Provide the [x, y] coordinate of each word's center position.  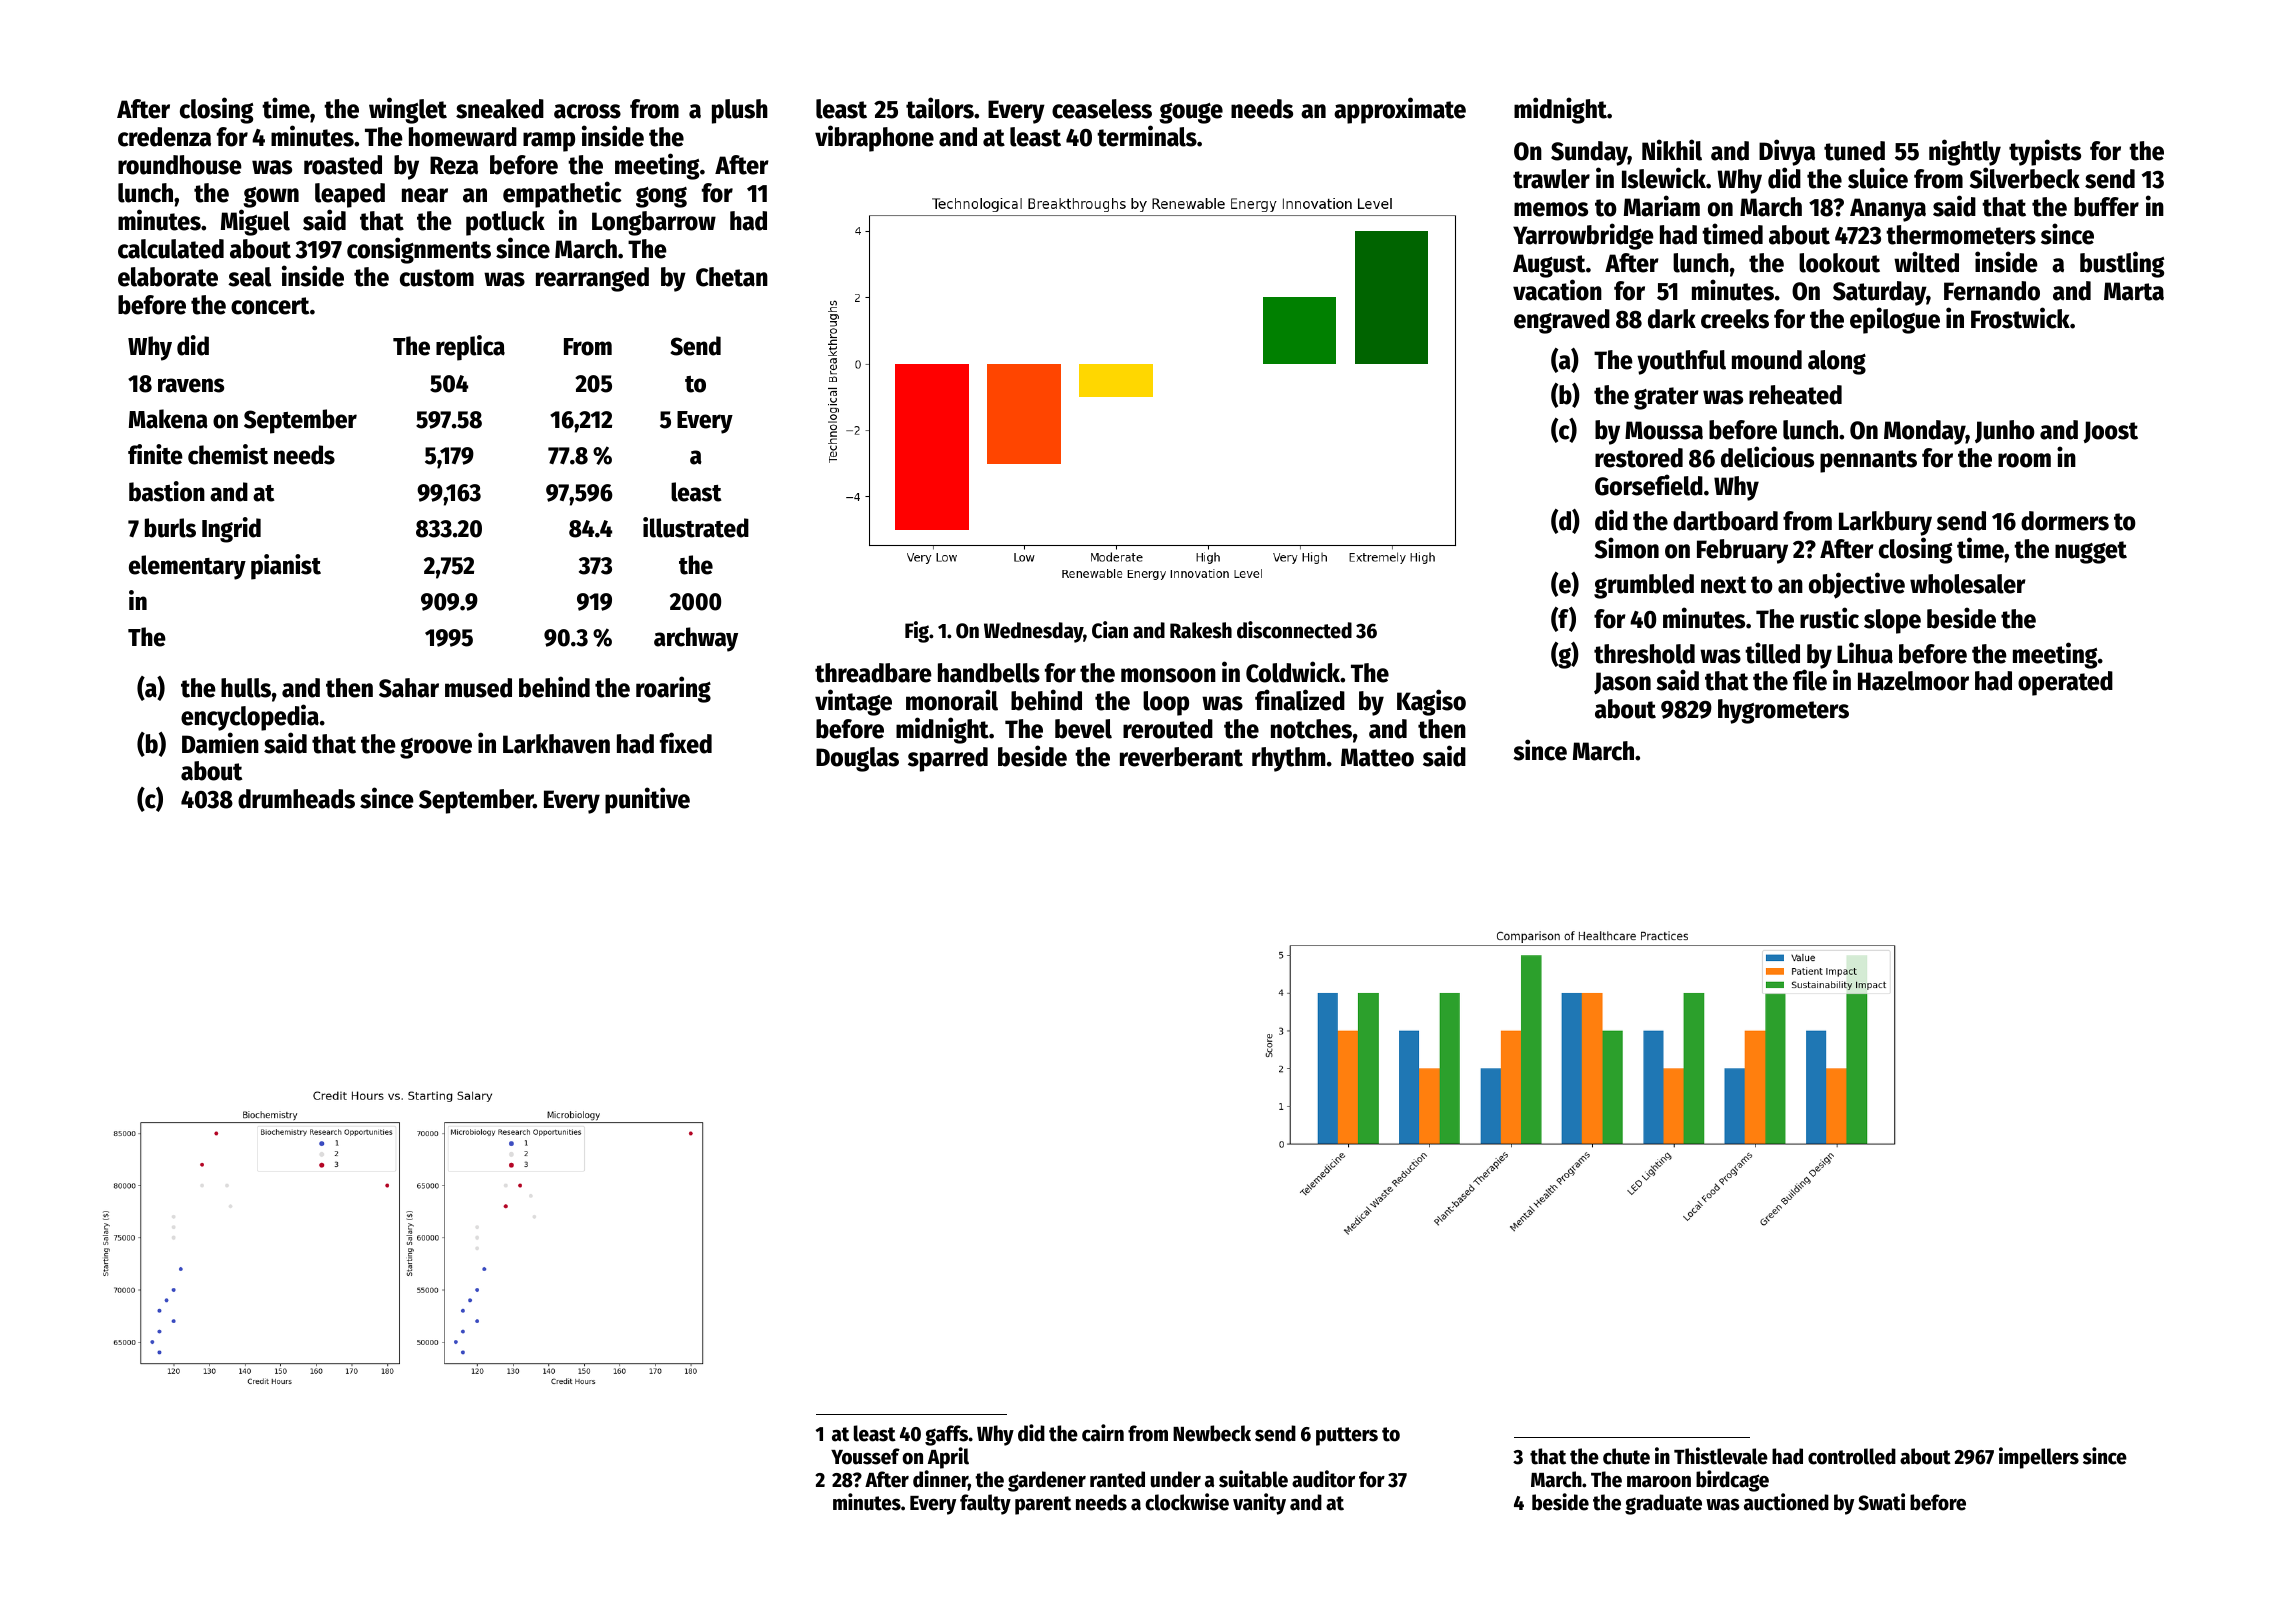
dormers [2065, 521]
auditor [1323, 1479]
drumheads [296, 799]
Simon [1627, 548]
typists [2045, 152]
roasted [343, 165]
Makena [168, 419]
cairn [1103, 1433]
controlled [1852, 1456]
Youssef [865, 1456]
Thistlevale [1721, 1456]
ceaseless [1102, 109]
